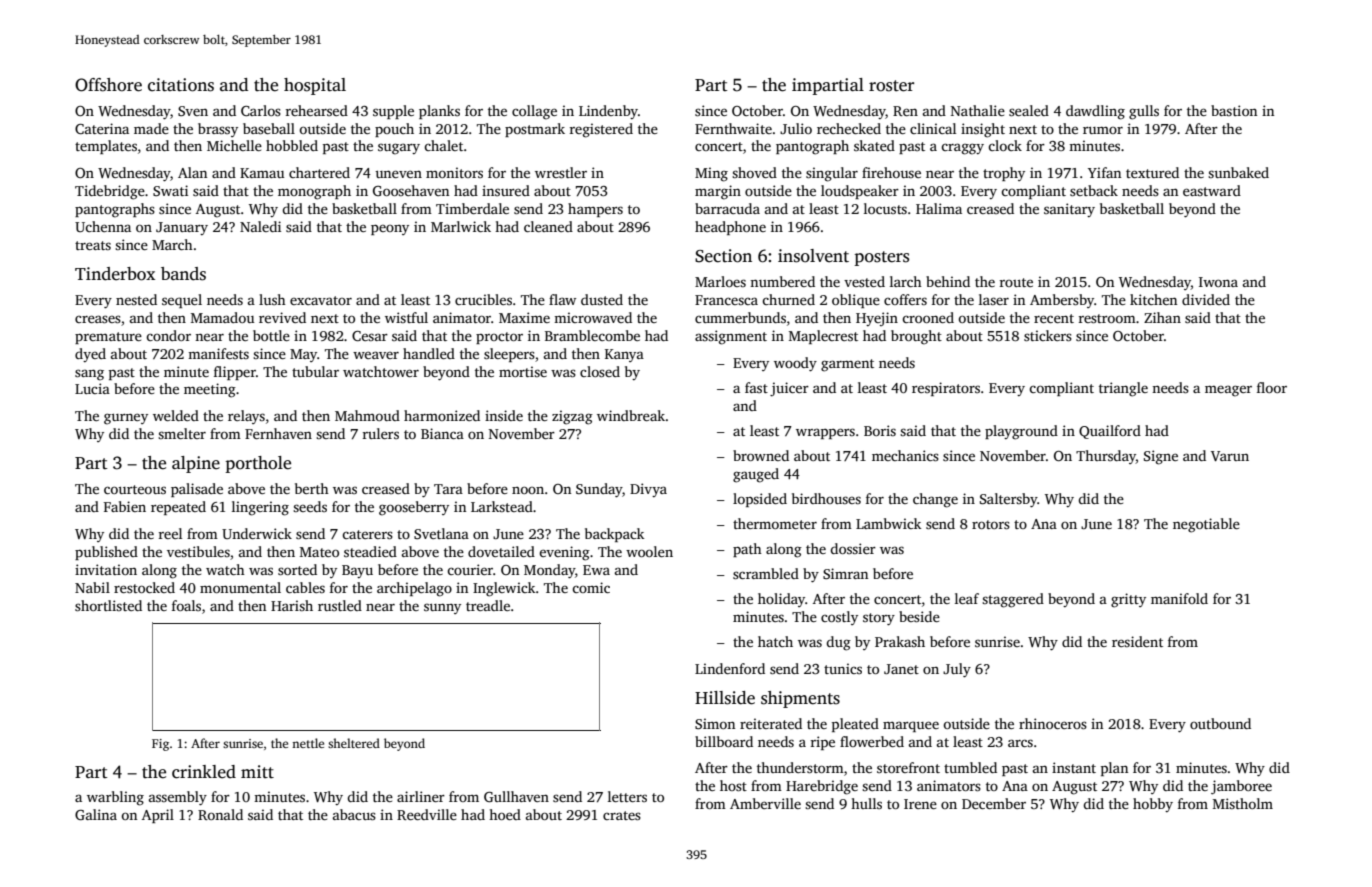  What do you see at coordinates (723, 256) in the document?
I see `Section` at bounding box center [723, 256].
